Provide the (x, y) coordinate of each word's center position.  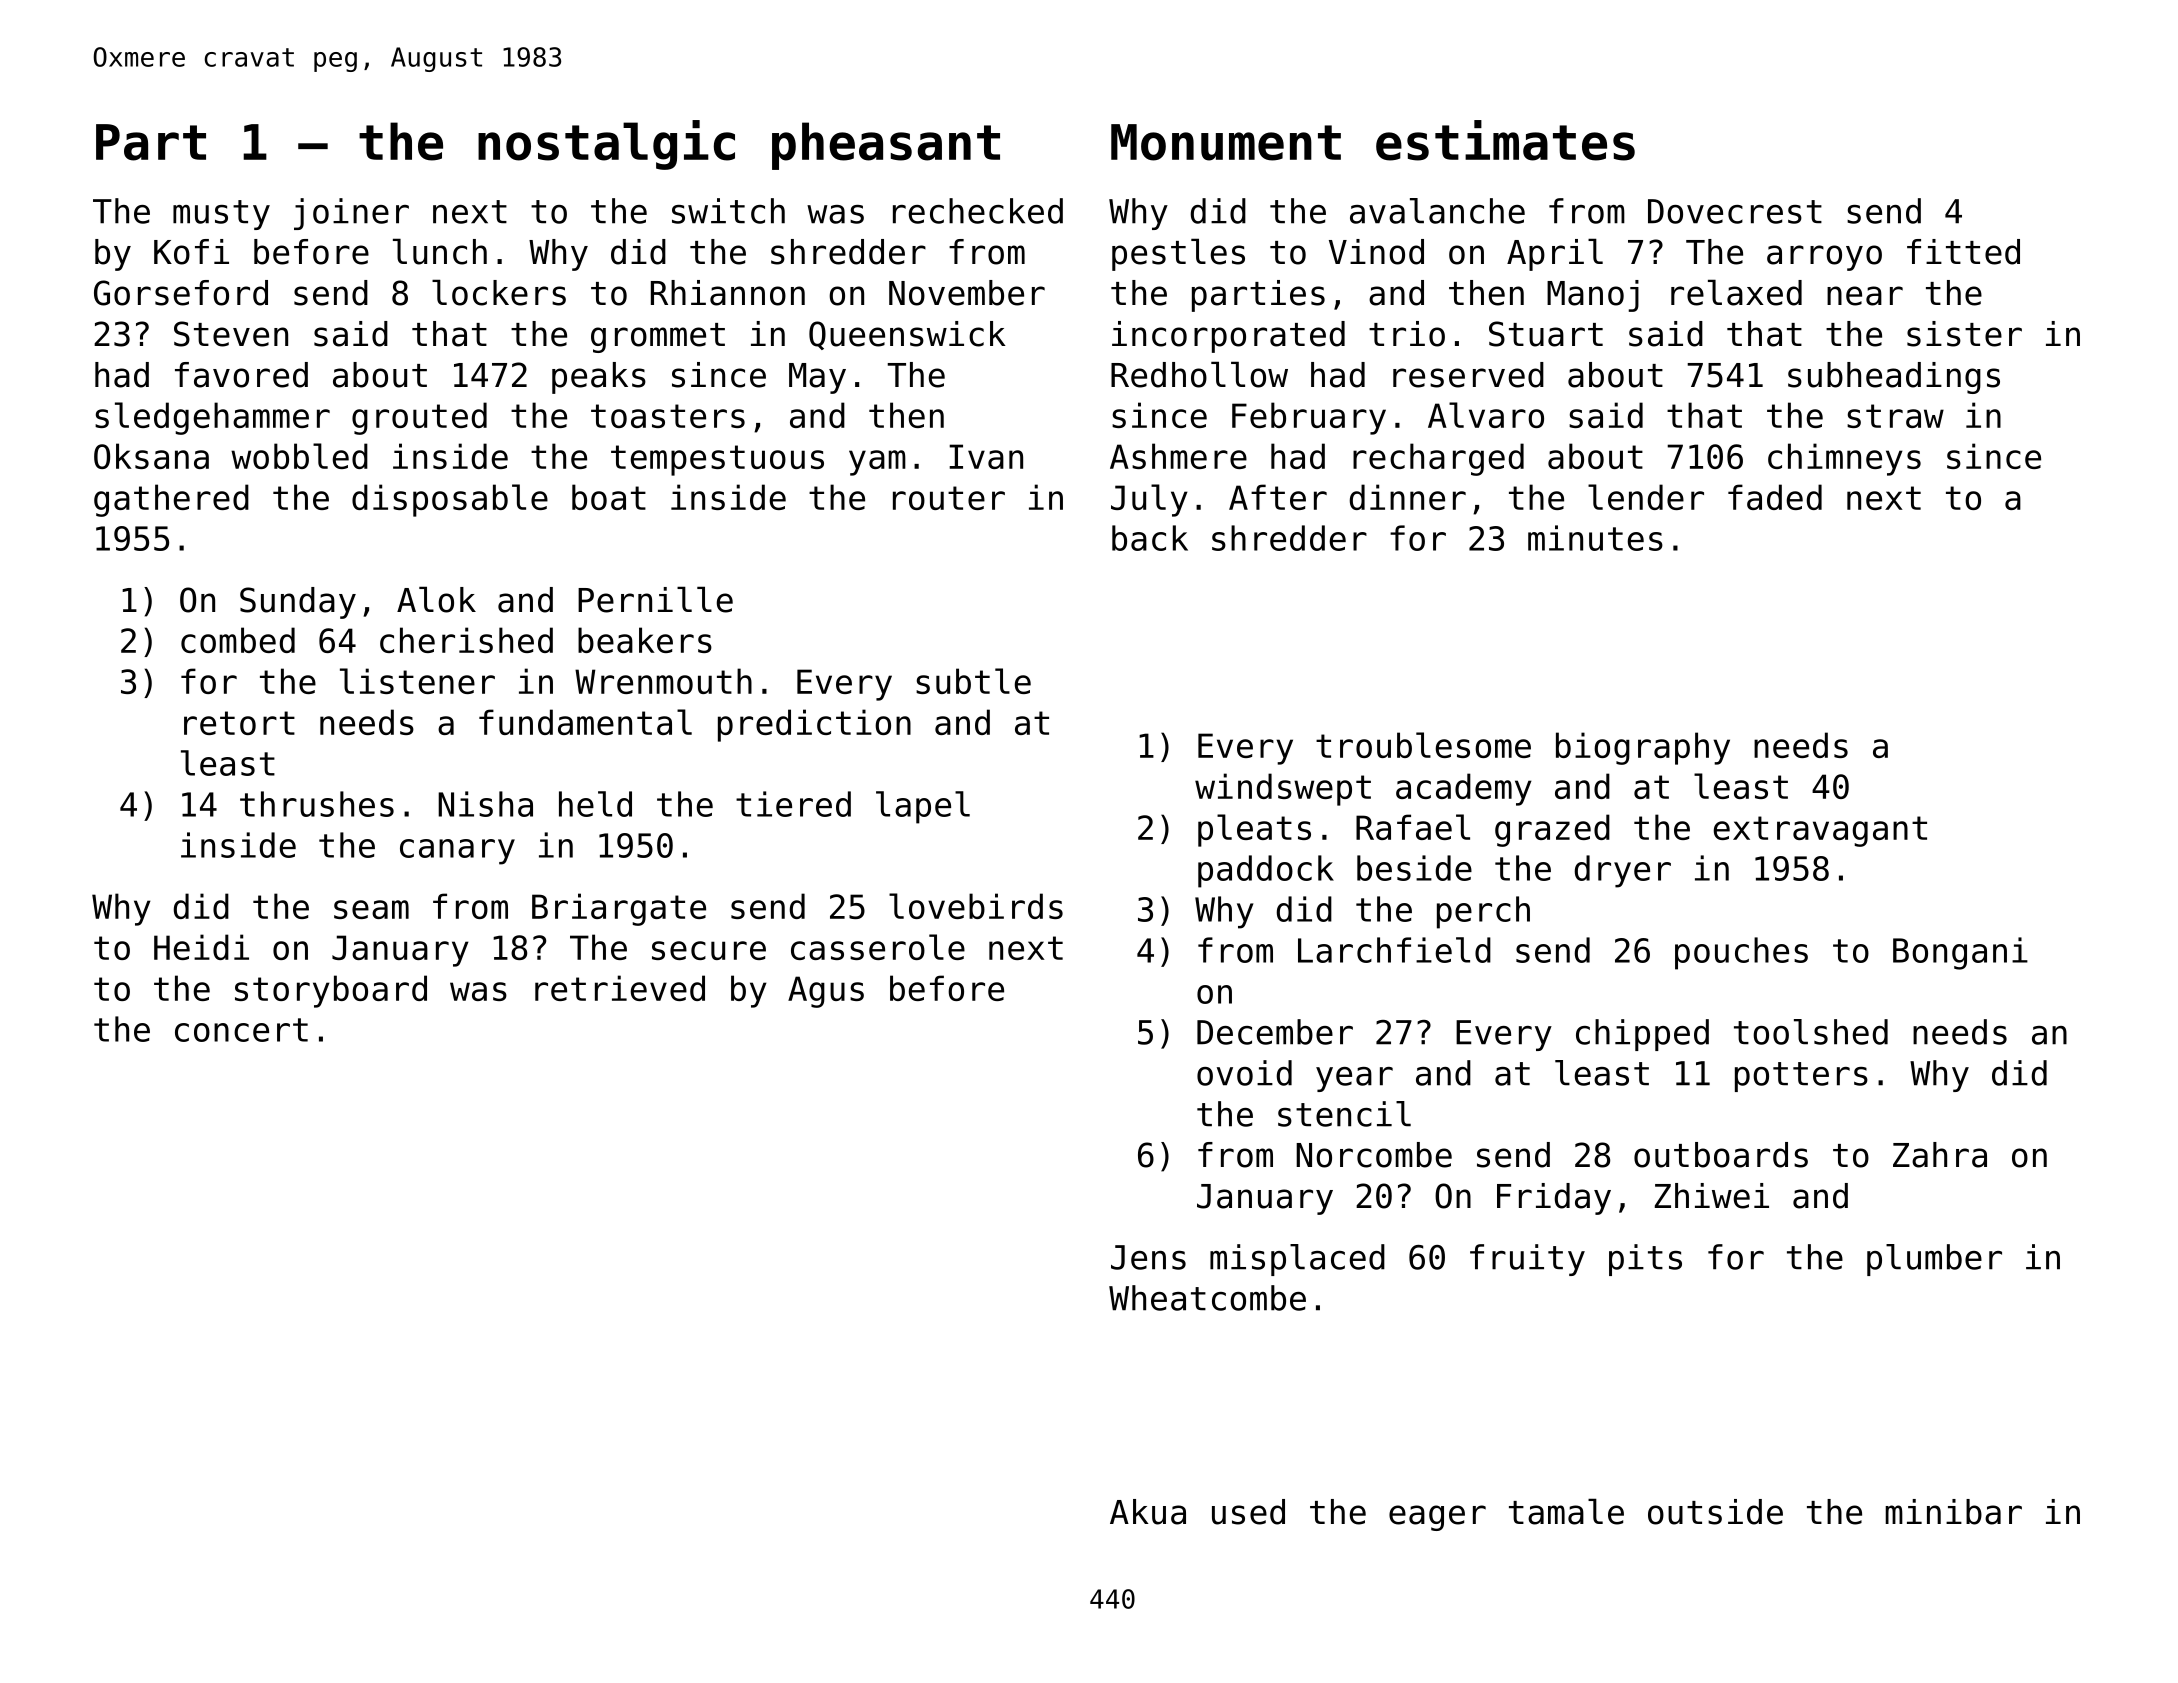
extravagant (1820, 831)
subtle (973, 681)
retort (239, 723)
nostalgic (606, 145)
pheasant (886, 146)
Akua (1148, 1512)
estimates (1505, 140)
